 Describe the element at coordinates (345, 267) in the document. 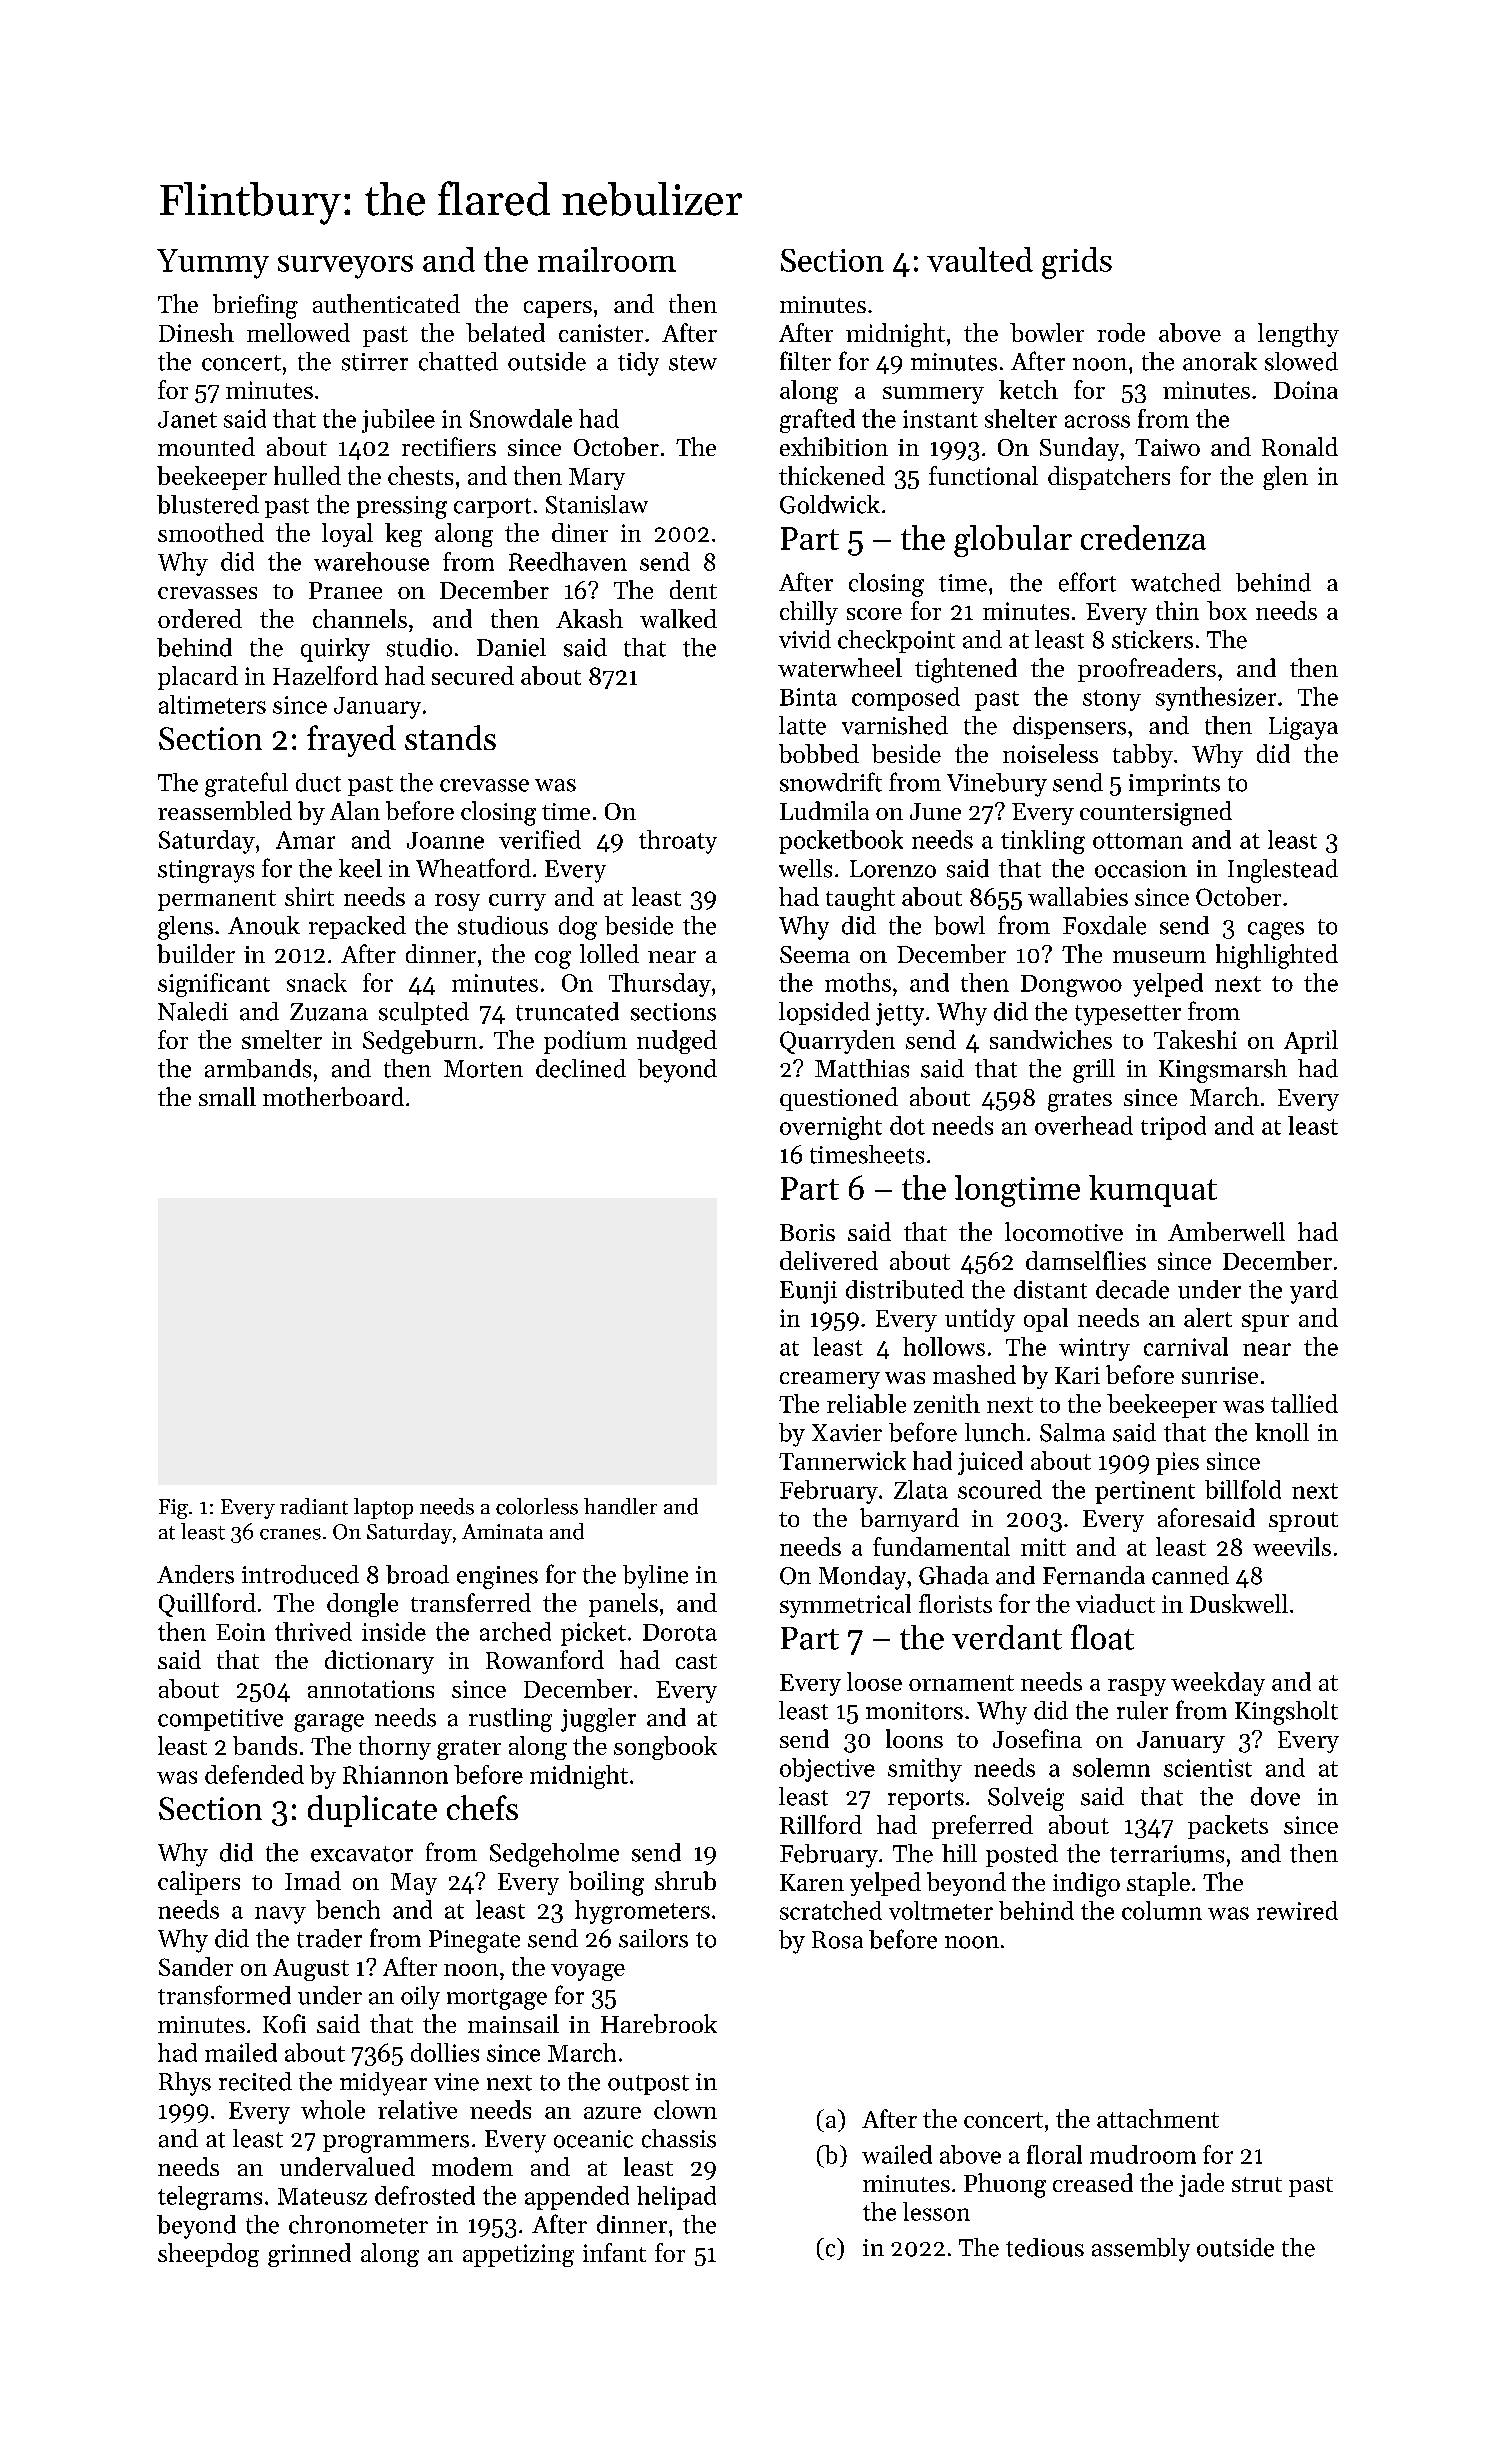

I see `surveyors` at that location.
